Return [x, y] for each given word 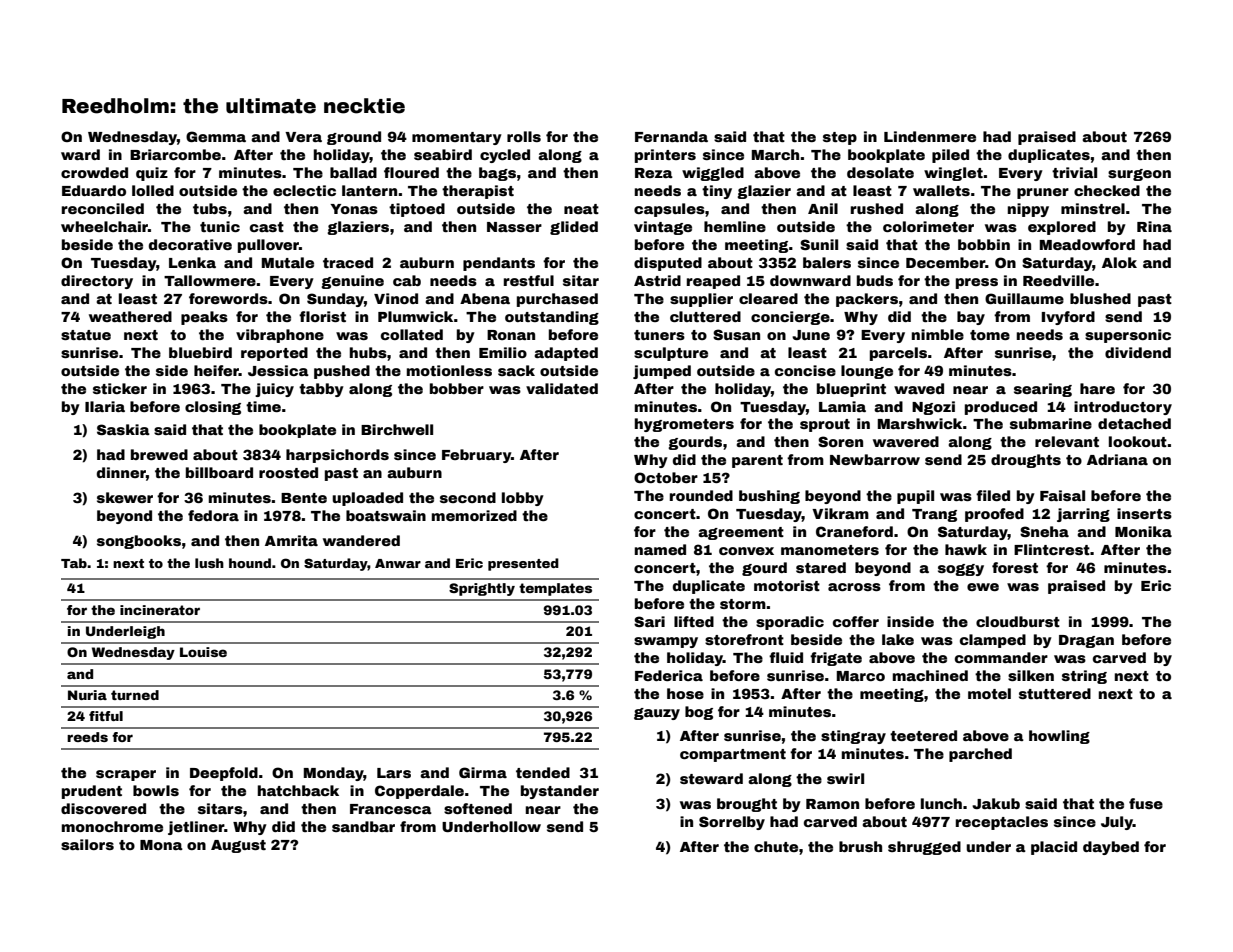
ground [354, 138]
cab [407, 280]
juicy [274, 390]
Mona [161, 845]
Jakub [996, 803]
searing [1043, 390]
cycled [505, 156]
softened [478, 808]
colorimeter [928, 226]
